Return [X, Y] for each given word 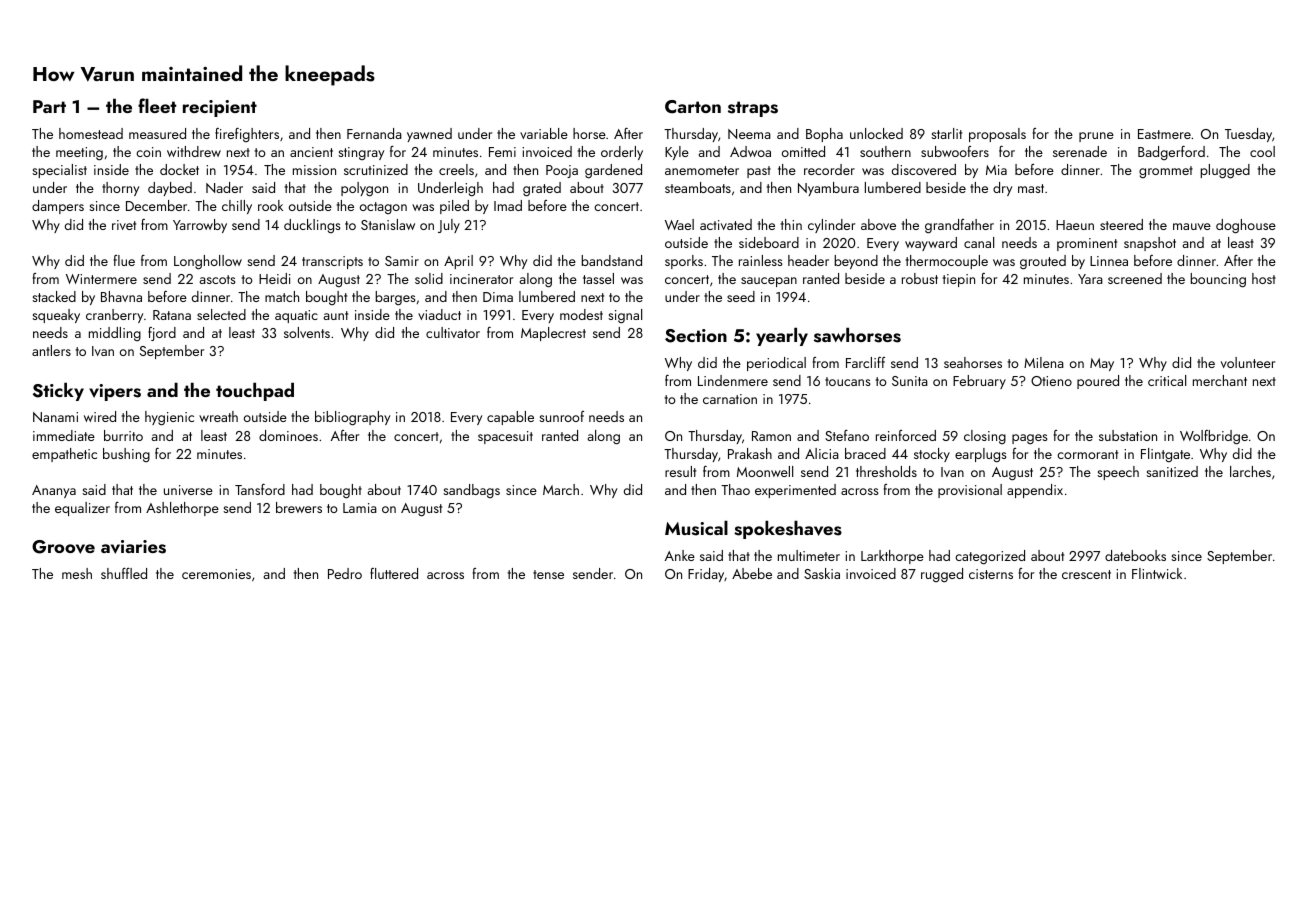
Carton [693, 107]
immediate [64, 435]
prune [1096, 137]
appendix [1035, 491]
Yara [1090, 279]
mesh [77, 573]
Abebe [752, 573]
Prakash [750, 453]
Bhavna [121, 296]
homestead [91, 133]
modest [581, 314]
